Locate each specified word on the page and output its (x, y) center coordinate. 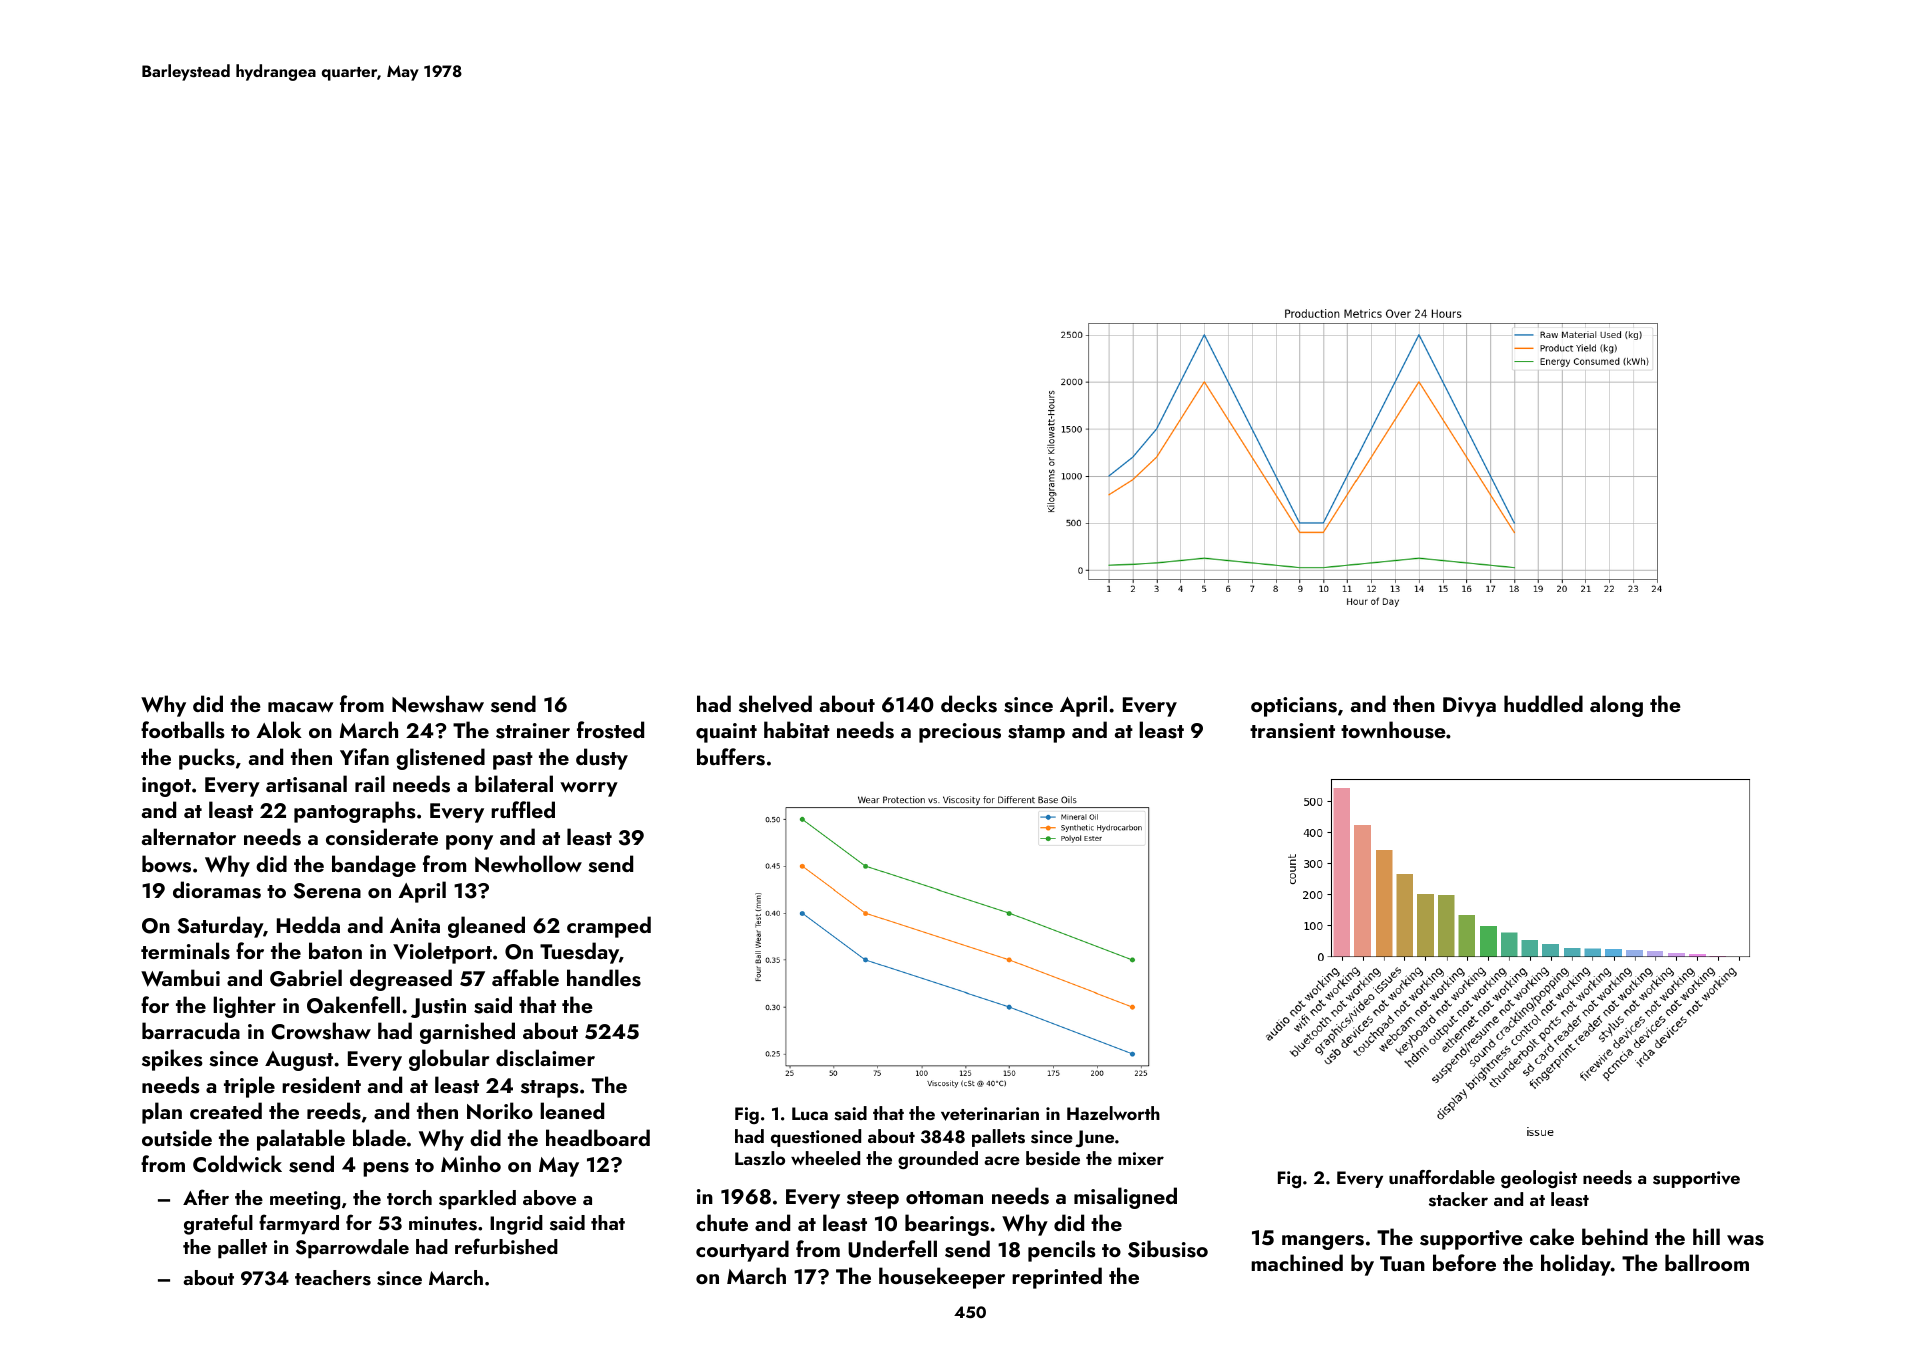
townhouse (1393, 730)
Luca (810, 1113)
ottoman (944, 1197)
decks (969, 704)
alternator (189, 836)
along (1616, 706)
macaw (301, 707)
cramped (609, 927)
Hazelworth (1113, 1113)
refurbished (506, 1246)
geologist (1539, 1179)
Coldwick (237, 1164)
